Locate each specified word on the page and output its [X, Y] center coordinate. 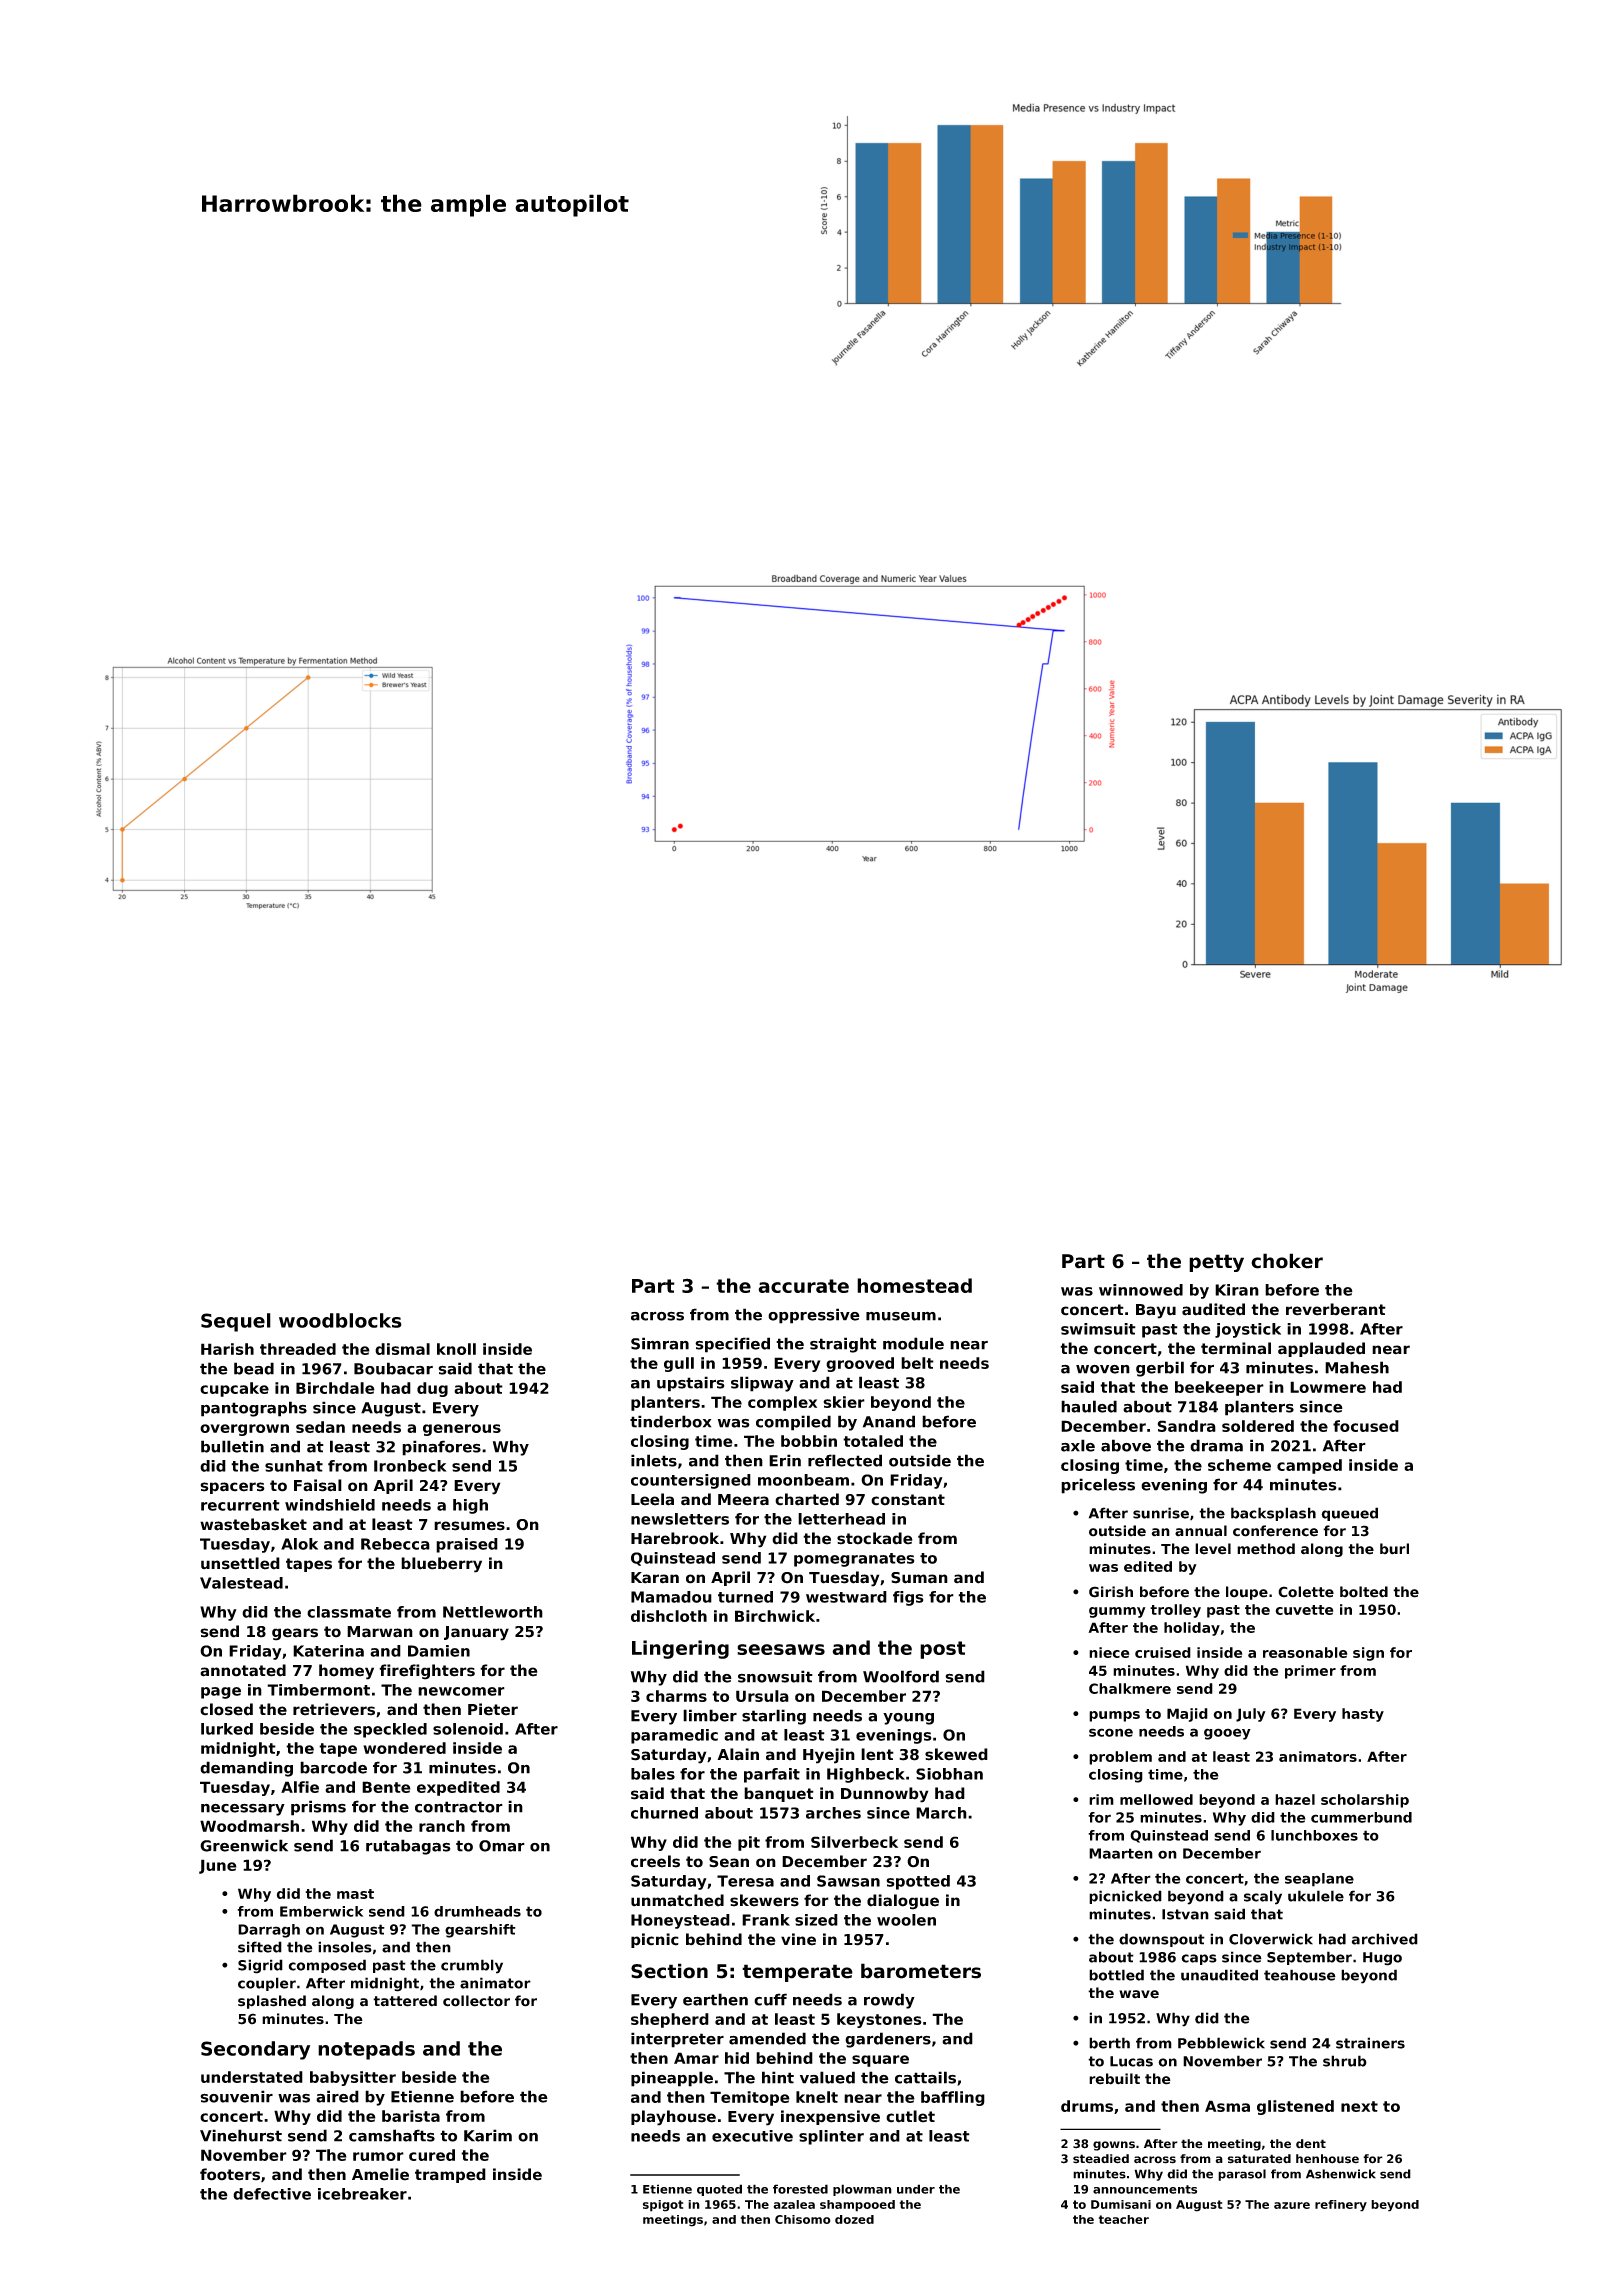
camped [1309, 1466]
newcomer [461, 1691]
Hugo [1382, 1959]
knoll [456, 1349]
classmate [349, 1612]
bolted [1364, 1592]
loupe [1247, 1593]
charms [676, 1696]
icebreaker [362, 2194]
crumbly [472, 1966]
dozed [854, 2219]
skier [844, 1402]
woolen [906, 1920]
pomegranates [854, 1560]
